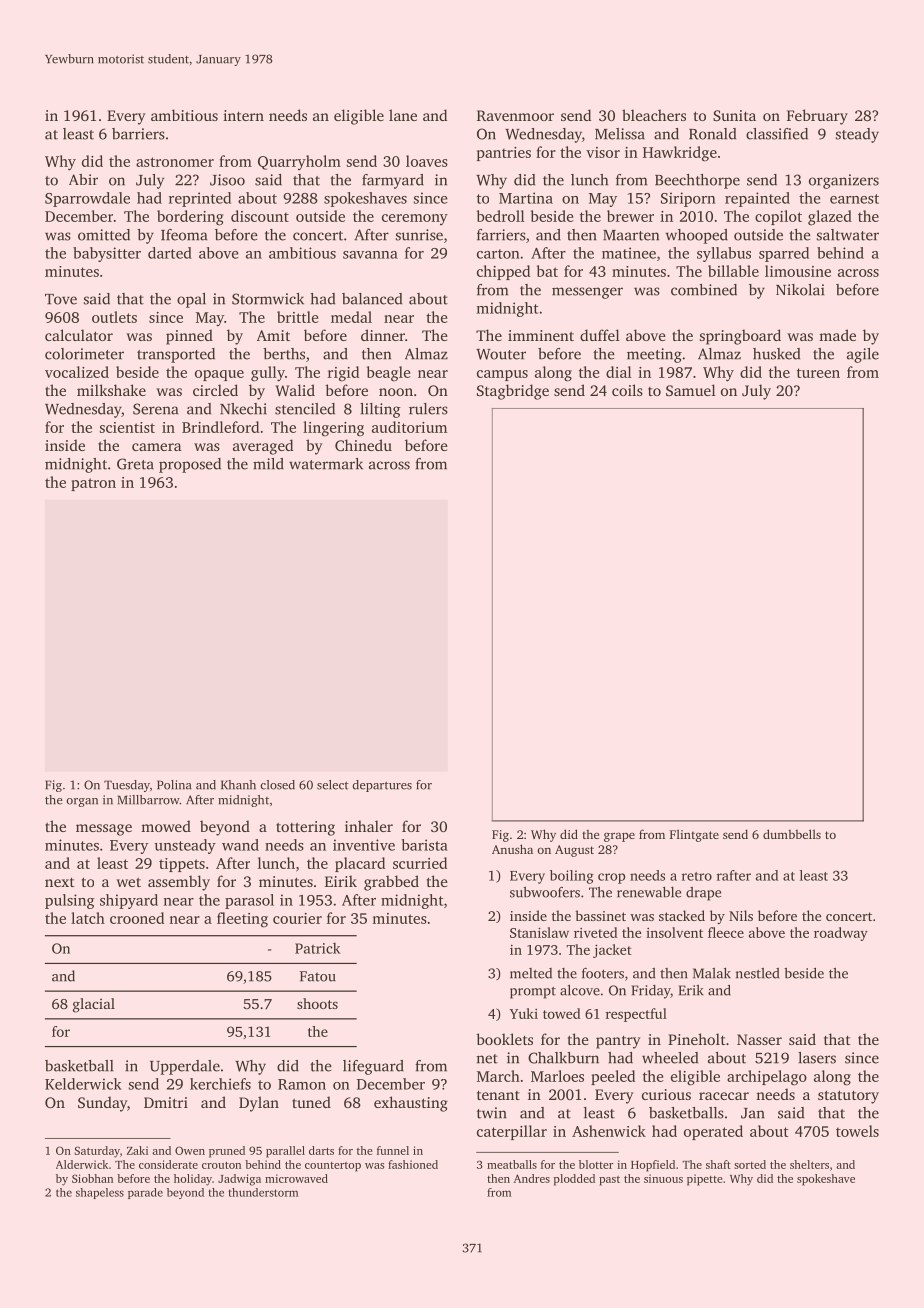 The image size is (924, 1308). Describe the element at coordinates (127, 786) in the screenshot. I see `Tuesday` at that location.
